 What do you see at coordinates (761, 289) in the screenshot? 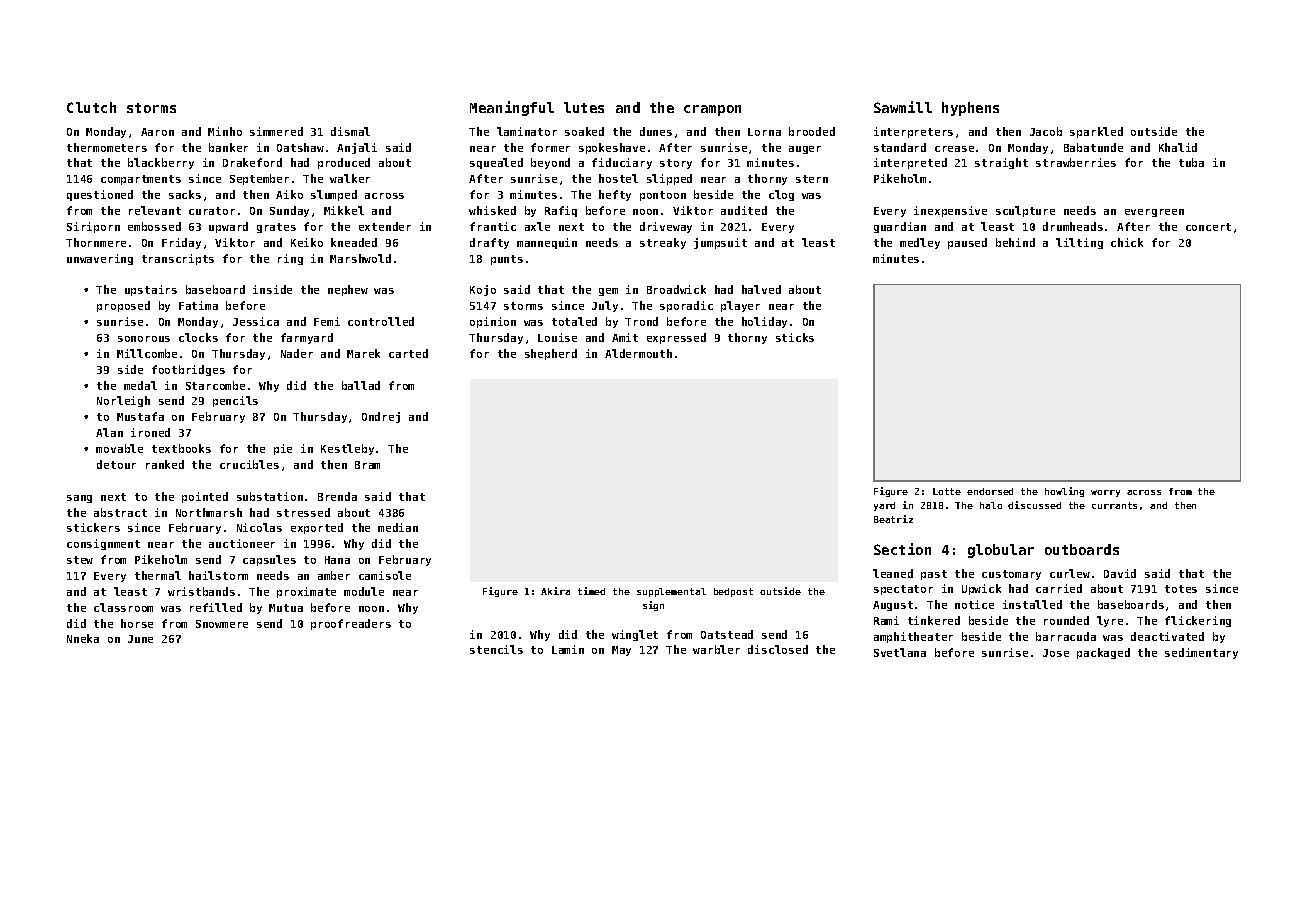
I see `halved` at bounding box center [761, 289].
